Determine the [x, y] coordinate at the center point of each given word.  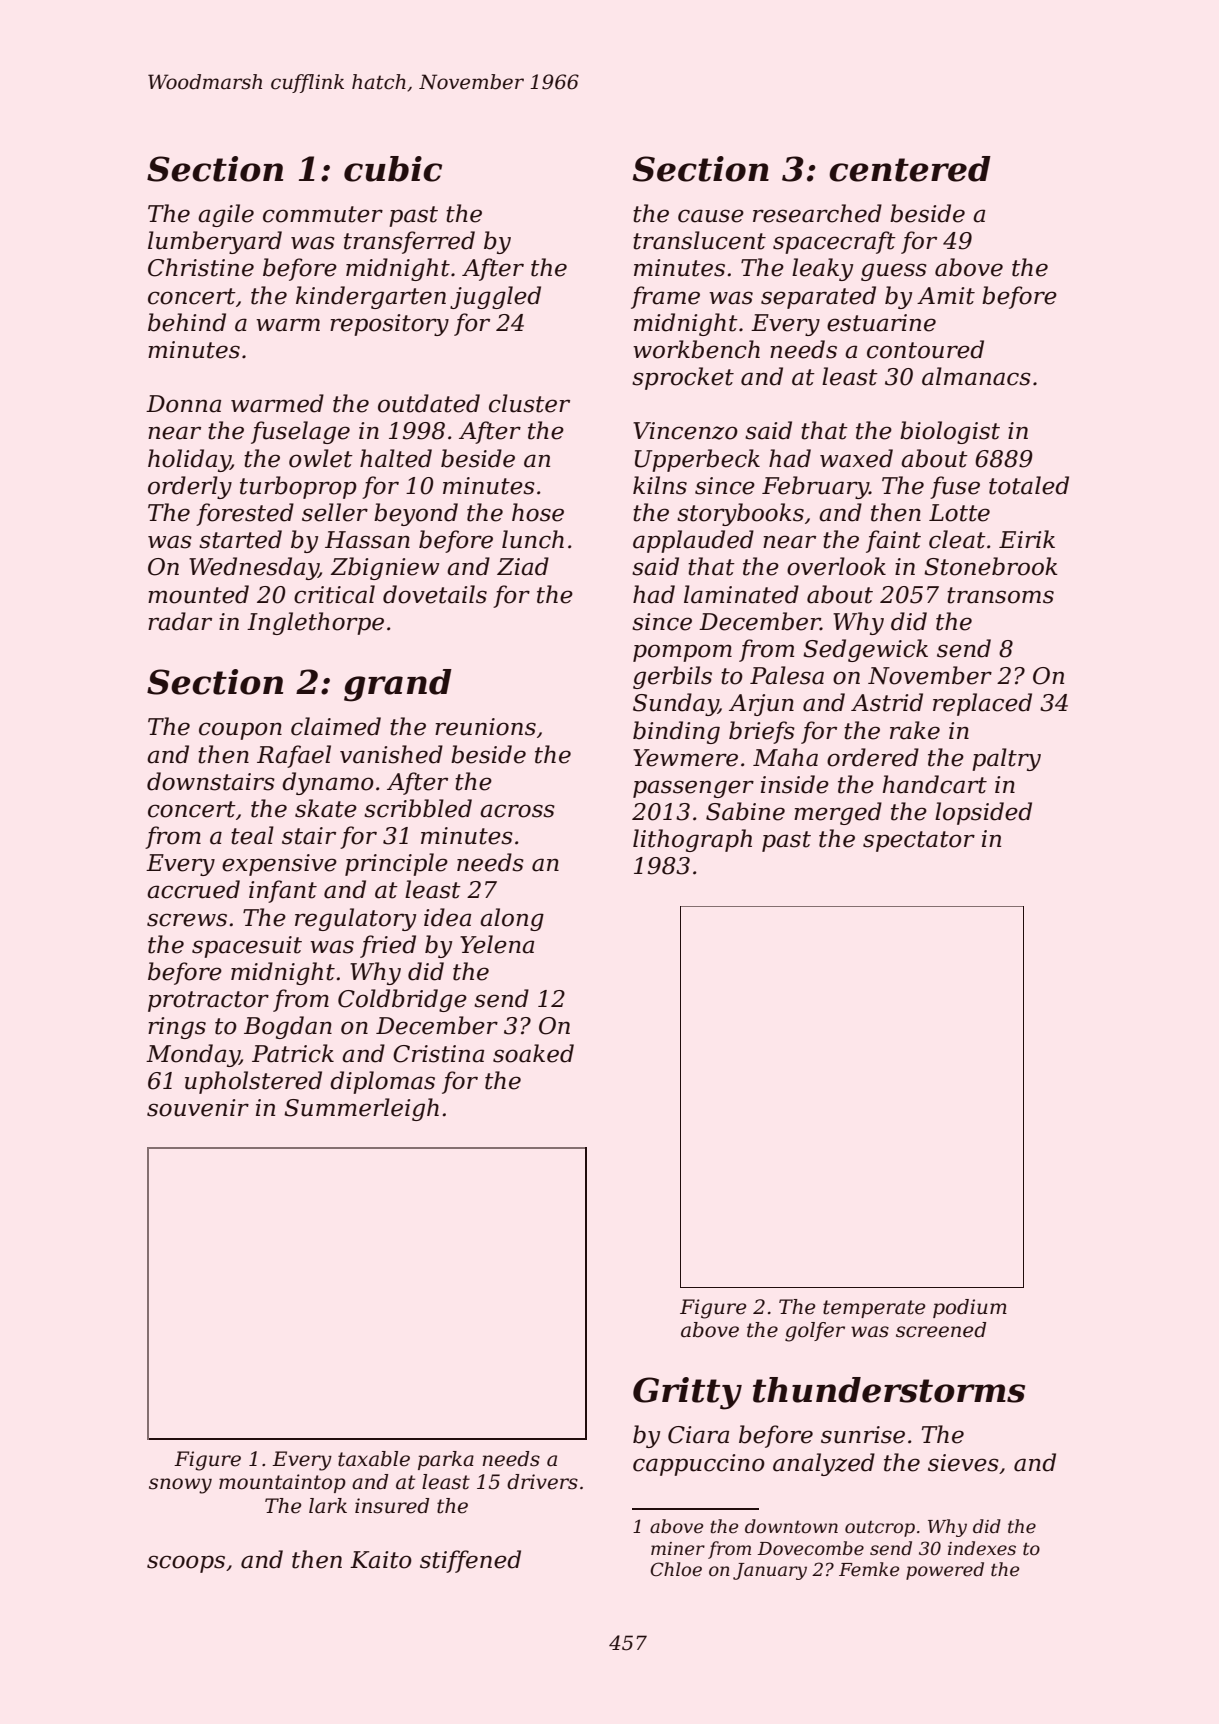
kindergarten [371, 297]
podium [970, 1308]
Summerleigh [361, 1109]
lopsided [983, 813]
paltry [1006, 759]
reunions [485, 727]
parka [446, 1460]
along [512, 919]
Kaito [381, 1560]
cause [711, 216]
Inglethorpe [315, 623]
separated [818, 297]
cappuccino [699, 1465]
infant [283, 891]
